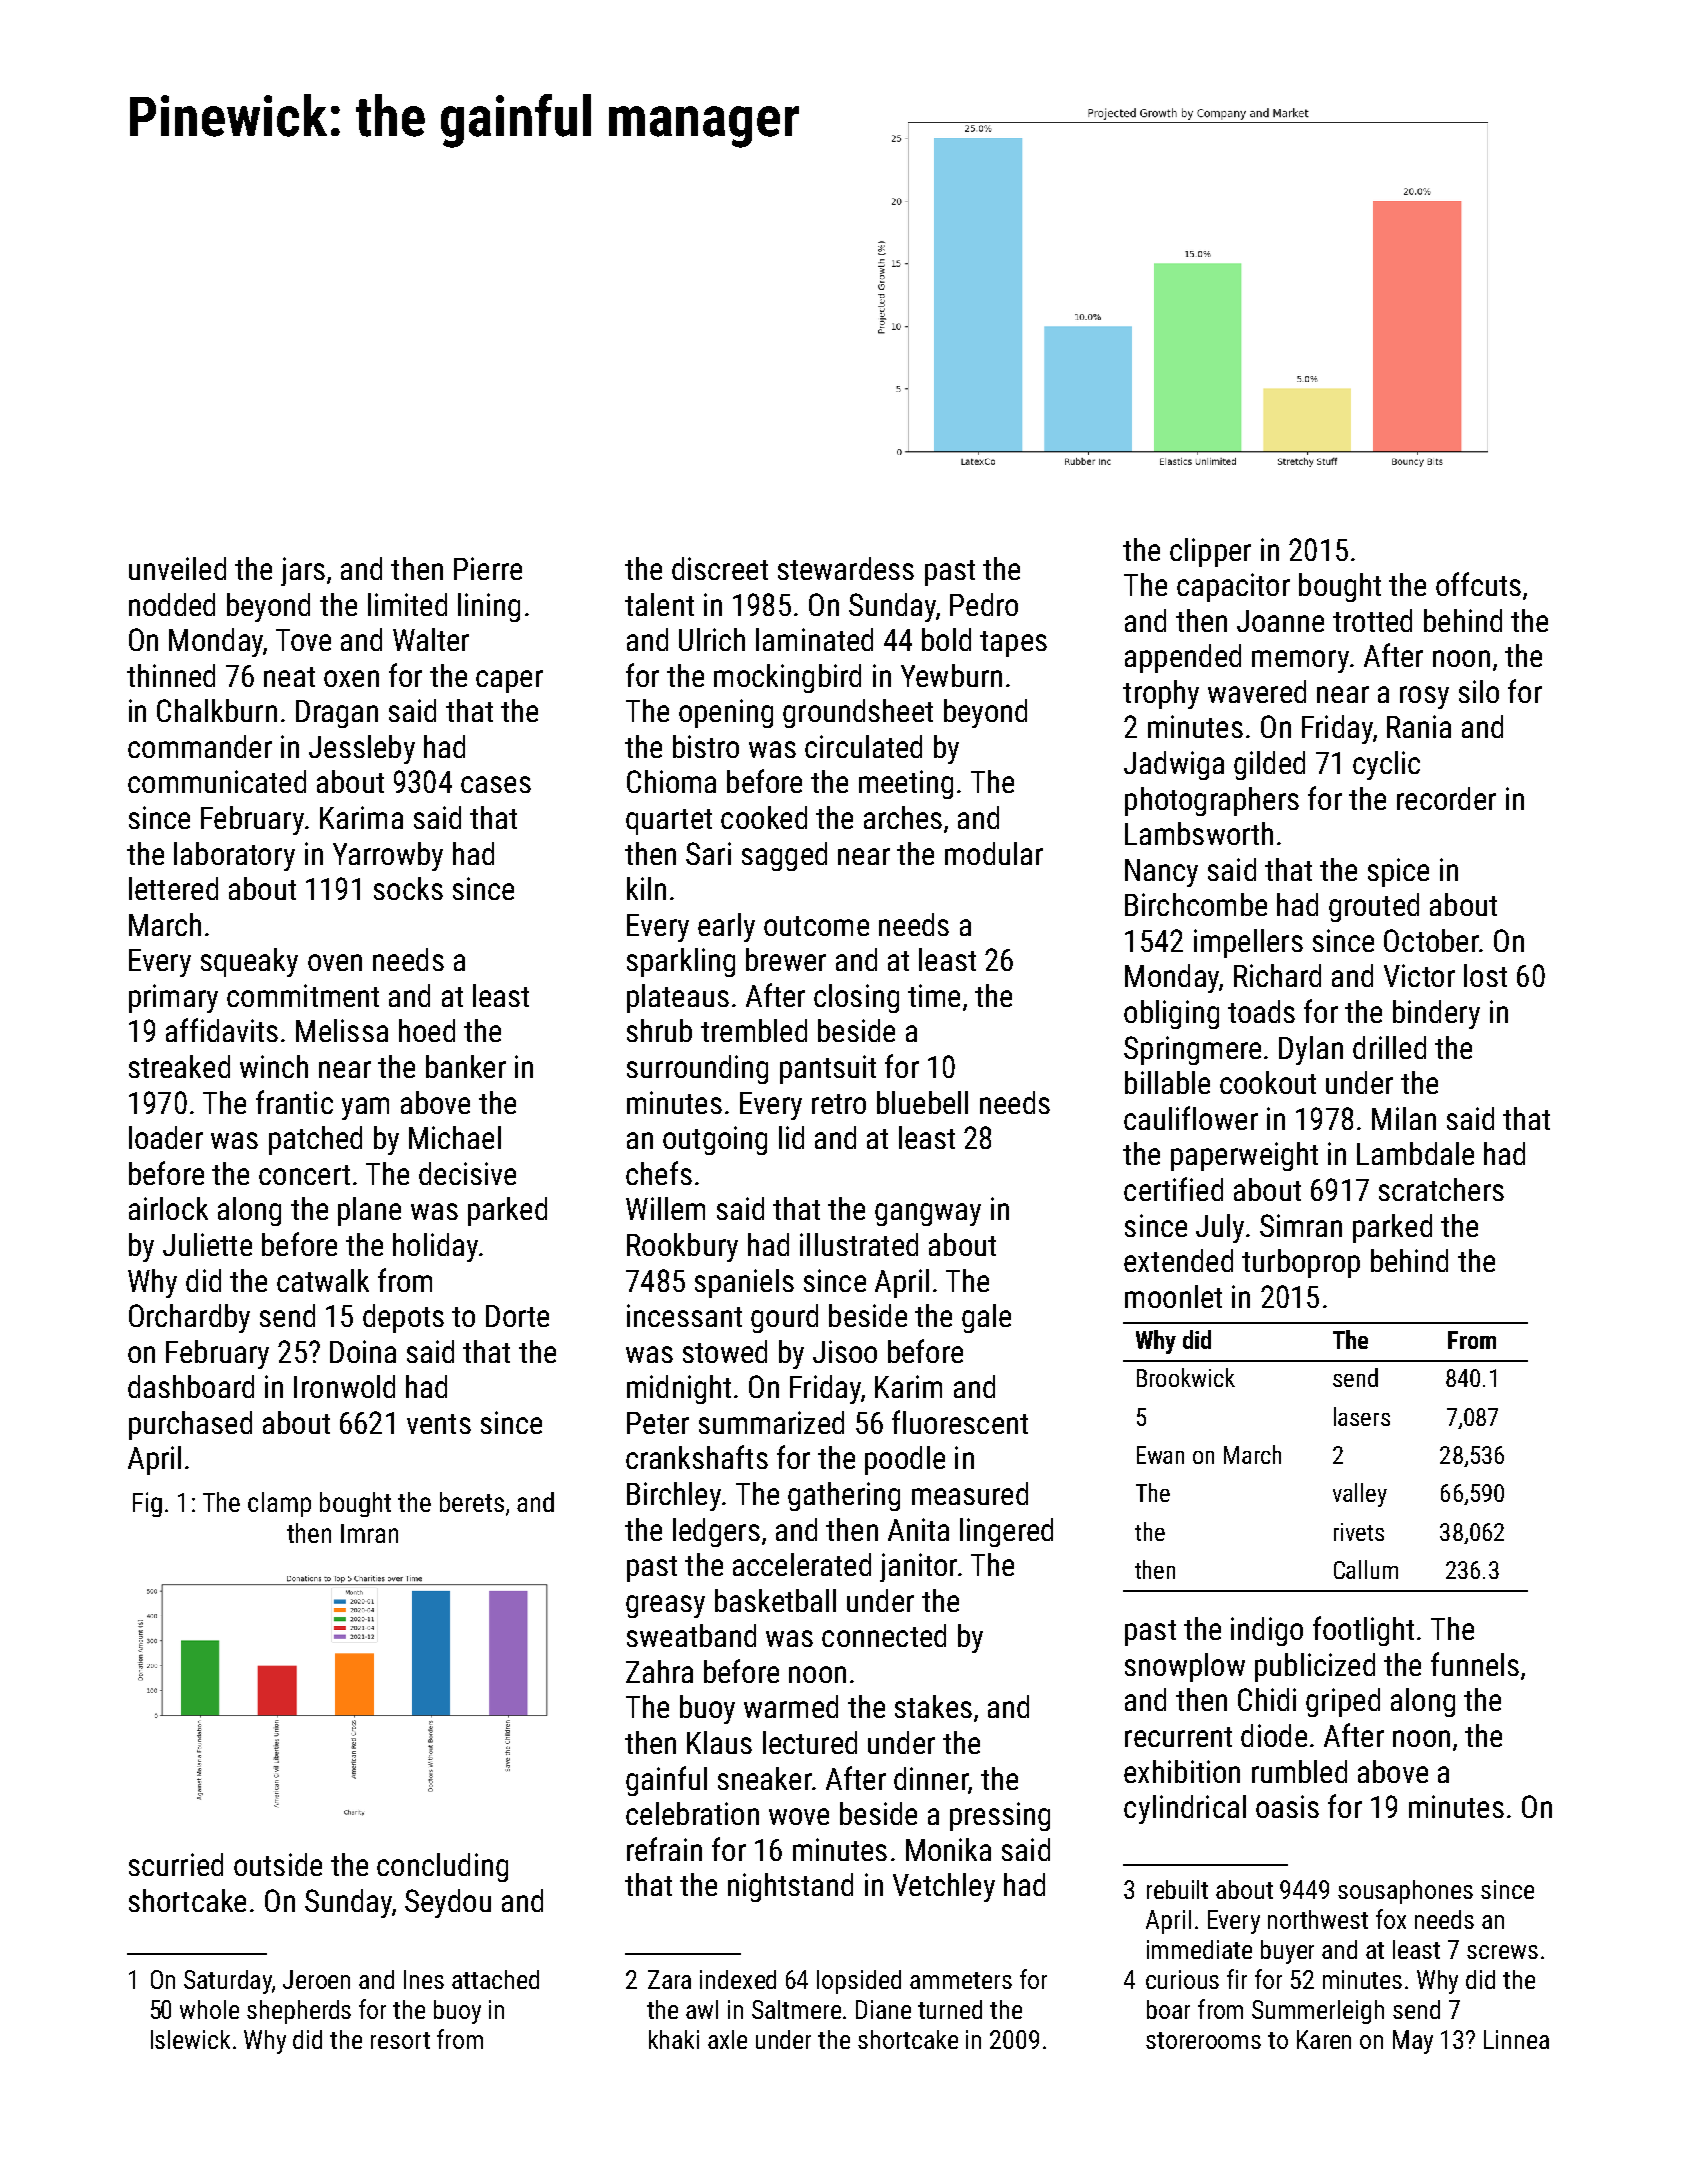 The image size is (1683, 2178). What do you see at coordinates (1301, 1263) in the screenshot?
I see `turboprop` at bounding box center [1301, 1263].
